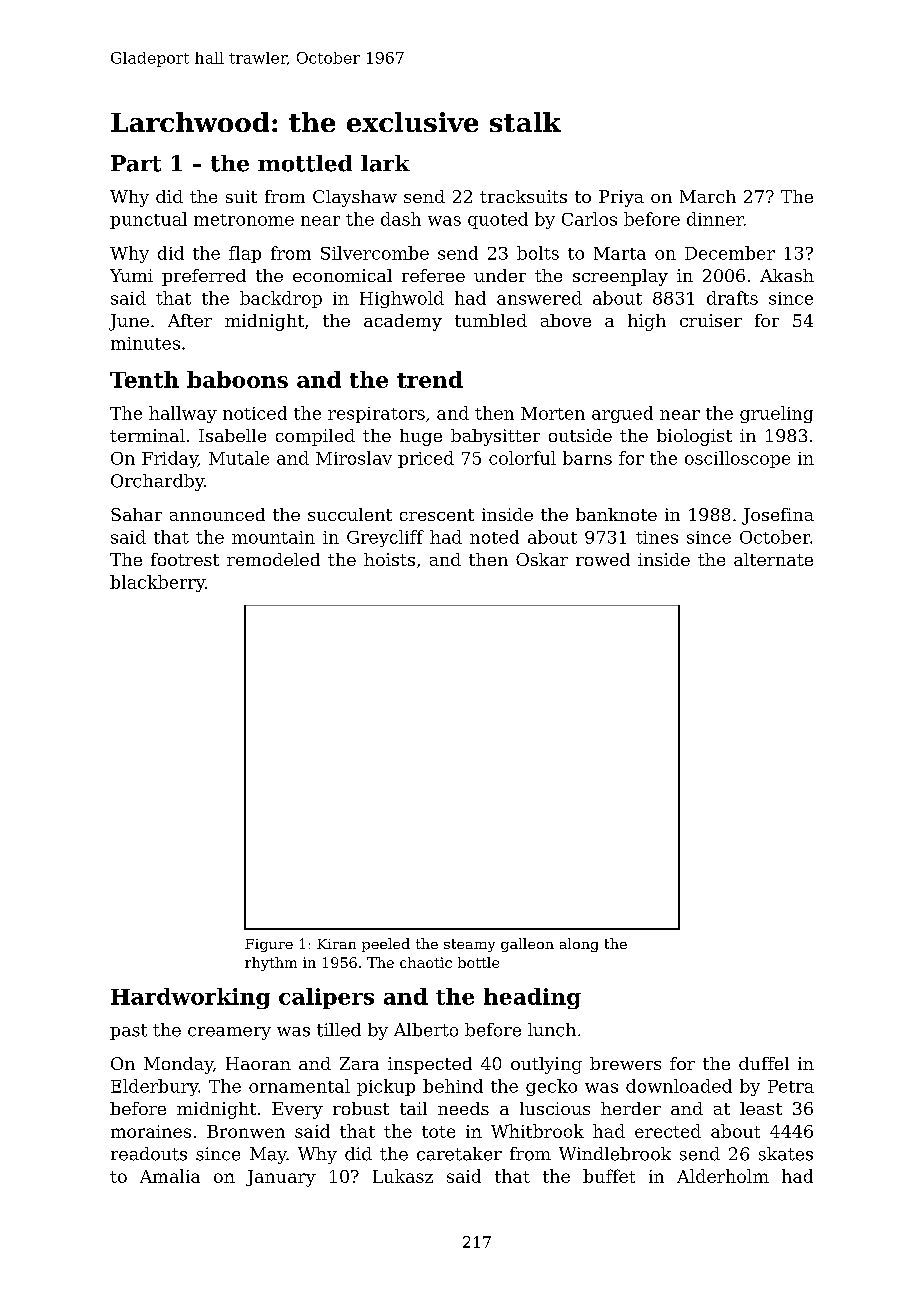 The height and width of the screenshot is (1308, 924). I want to click on January, so click(281, 1178).
